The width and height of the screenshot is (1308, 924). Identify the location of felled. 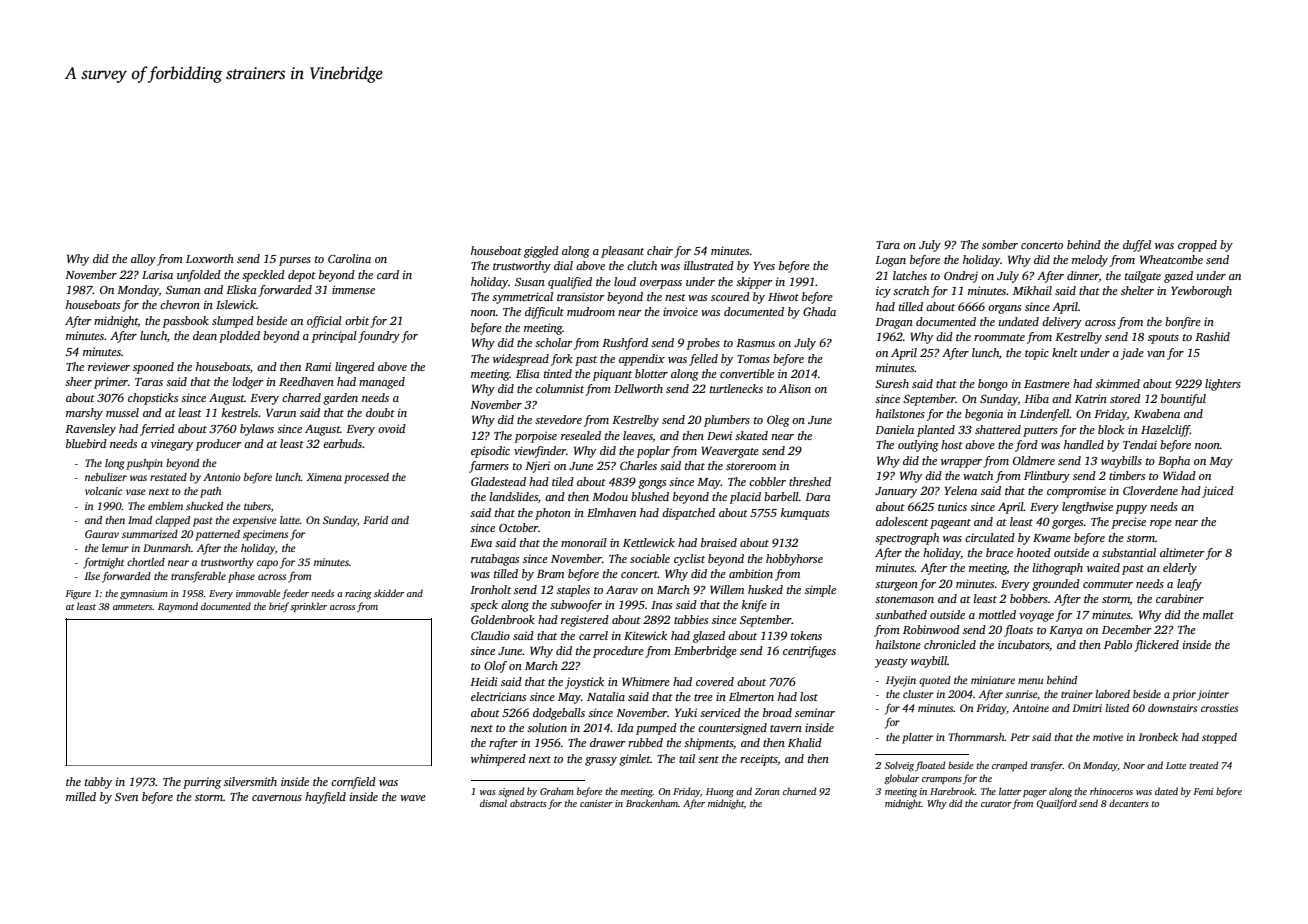
(703, 360).
